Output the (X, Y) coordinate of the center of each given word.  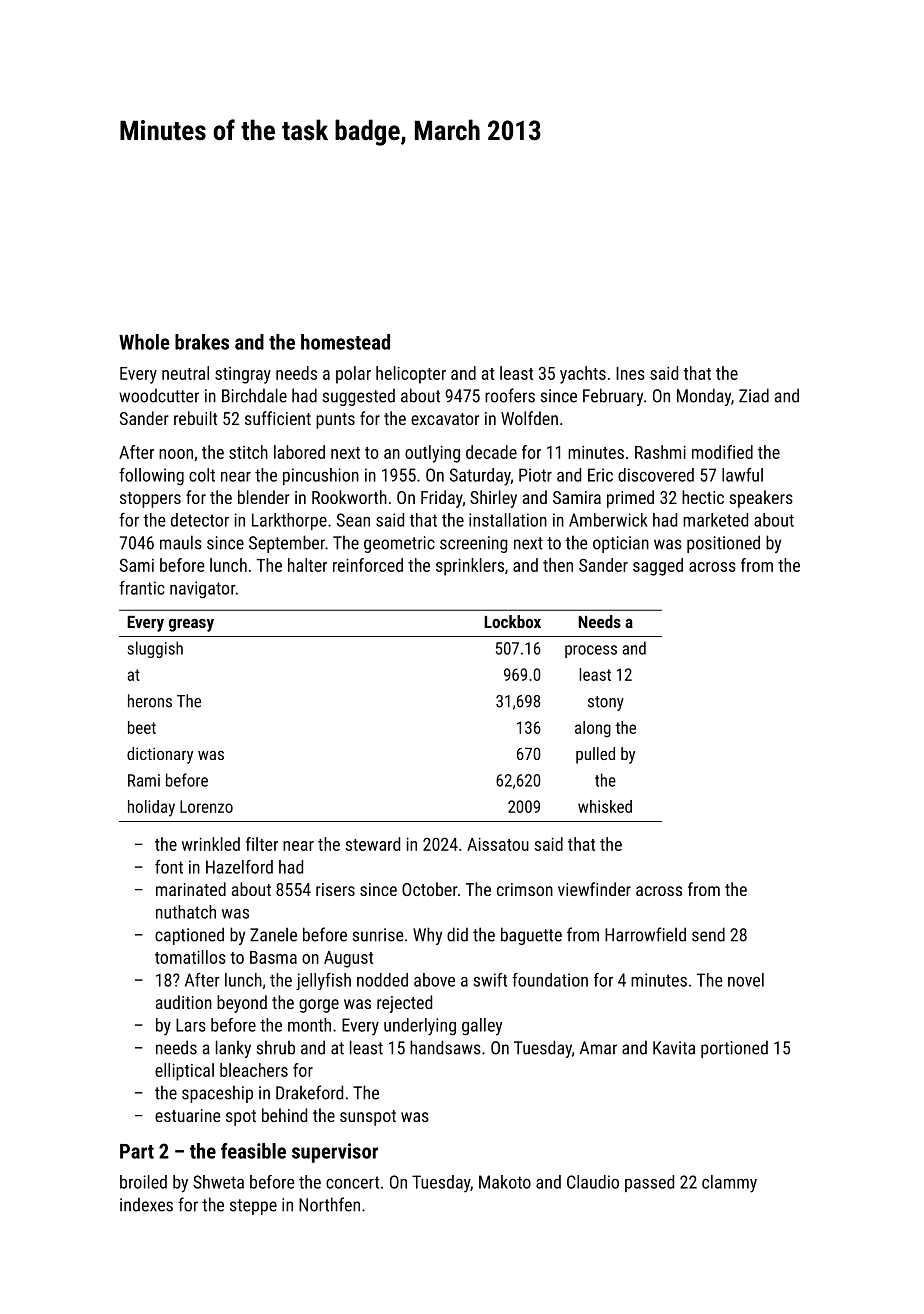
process (591, 651)
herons (150, 701)
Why (427, 936)
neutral (185, 373)
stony (606, 703)
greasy (191, 625)
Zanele (273, 934)
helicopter (411, 375)
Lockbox (512, 621)
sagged (658, 567)
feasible (253, 1151)
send (708, 934)
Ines (630, 373)
